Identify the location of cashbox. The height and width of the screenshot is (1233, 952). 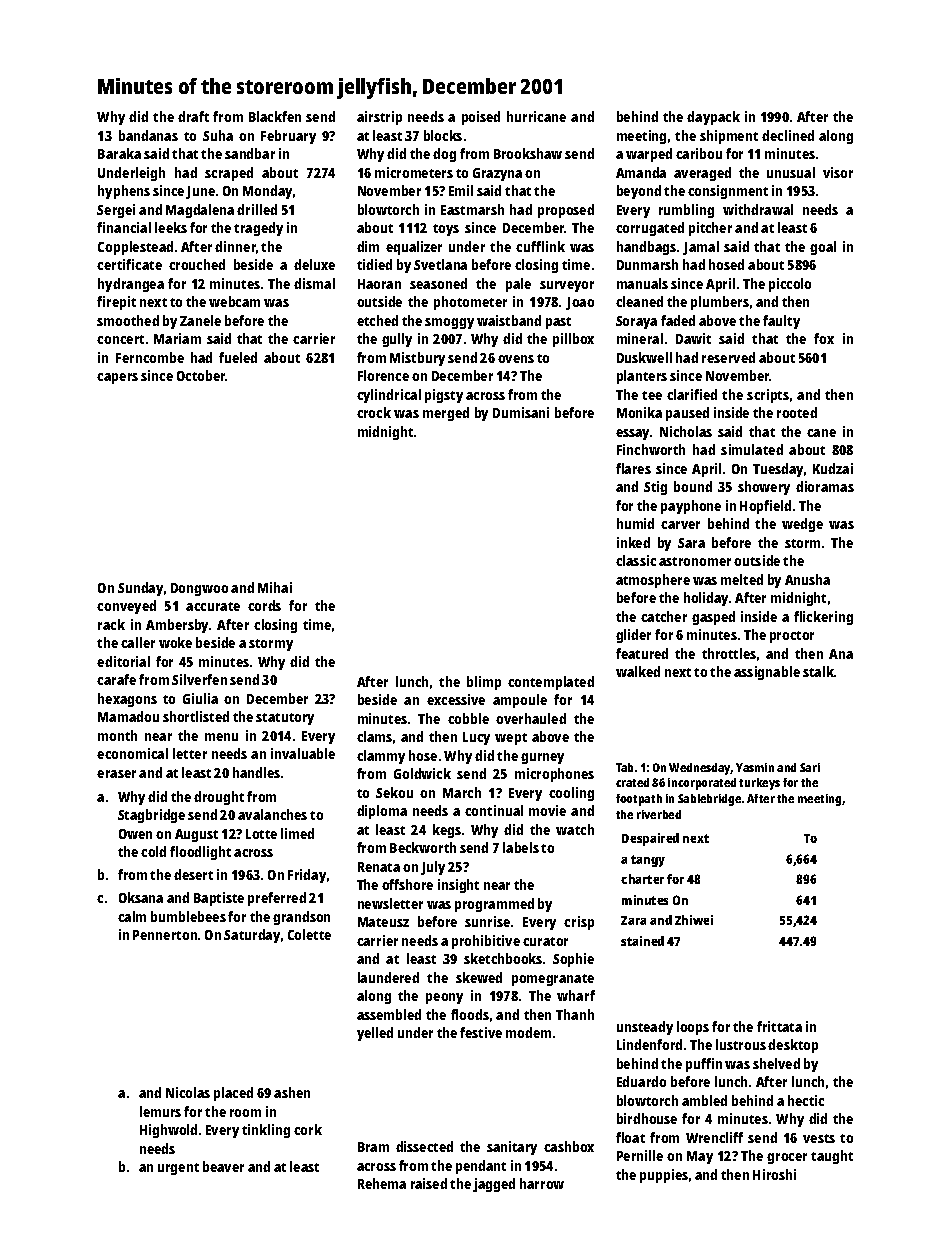
(569, 1146).
